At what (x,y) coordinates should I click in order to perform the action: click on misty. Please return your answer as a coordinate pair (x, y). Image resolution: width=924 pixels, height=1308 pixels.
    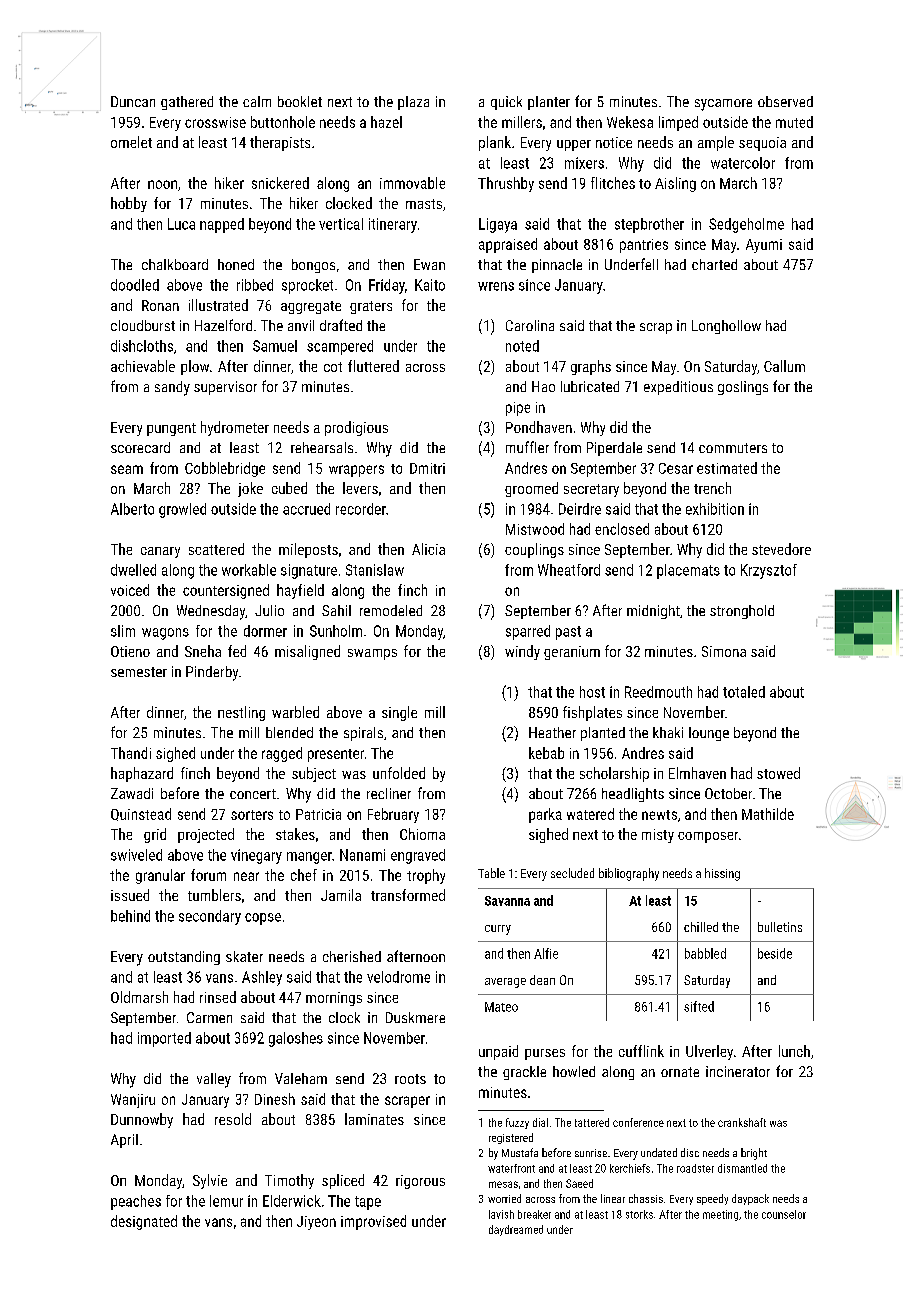
    Looking at the image, I should click on (658, 836).
